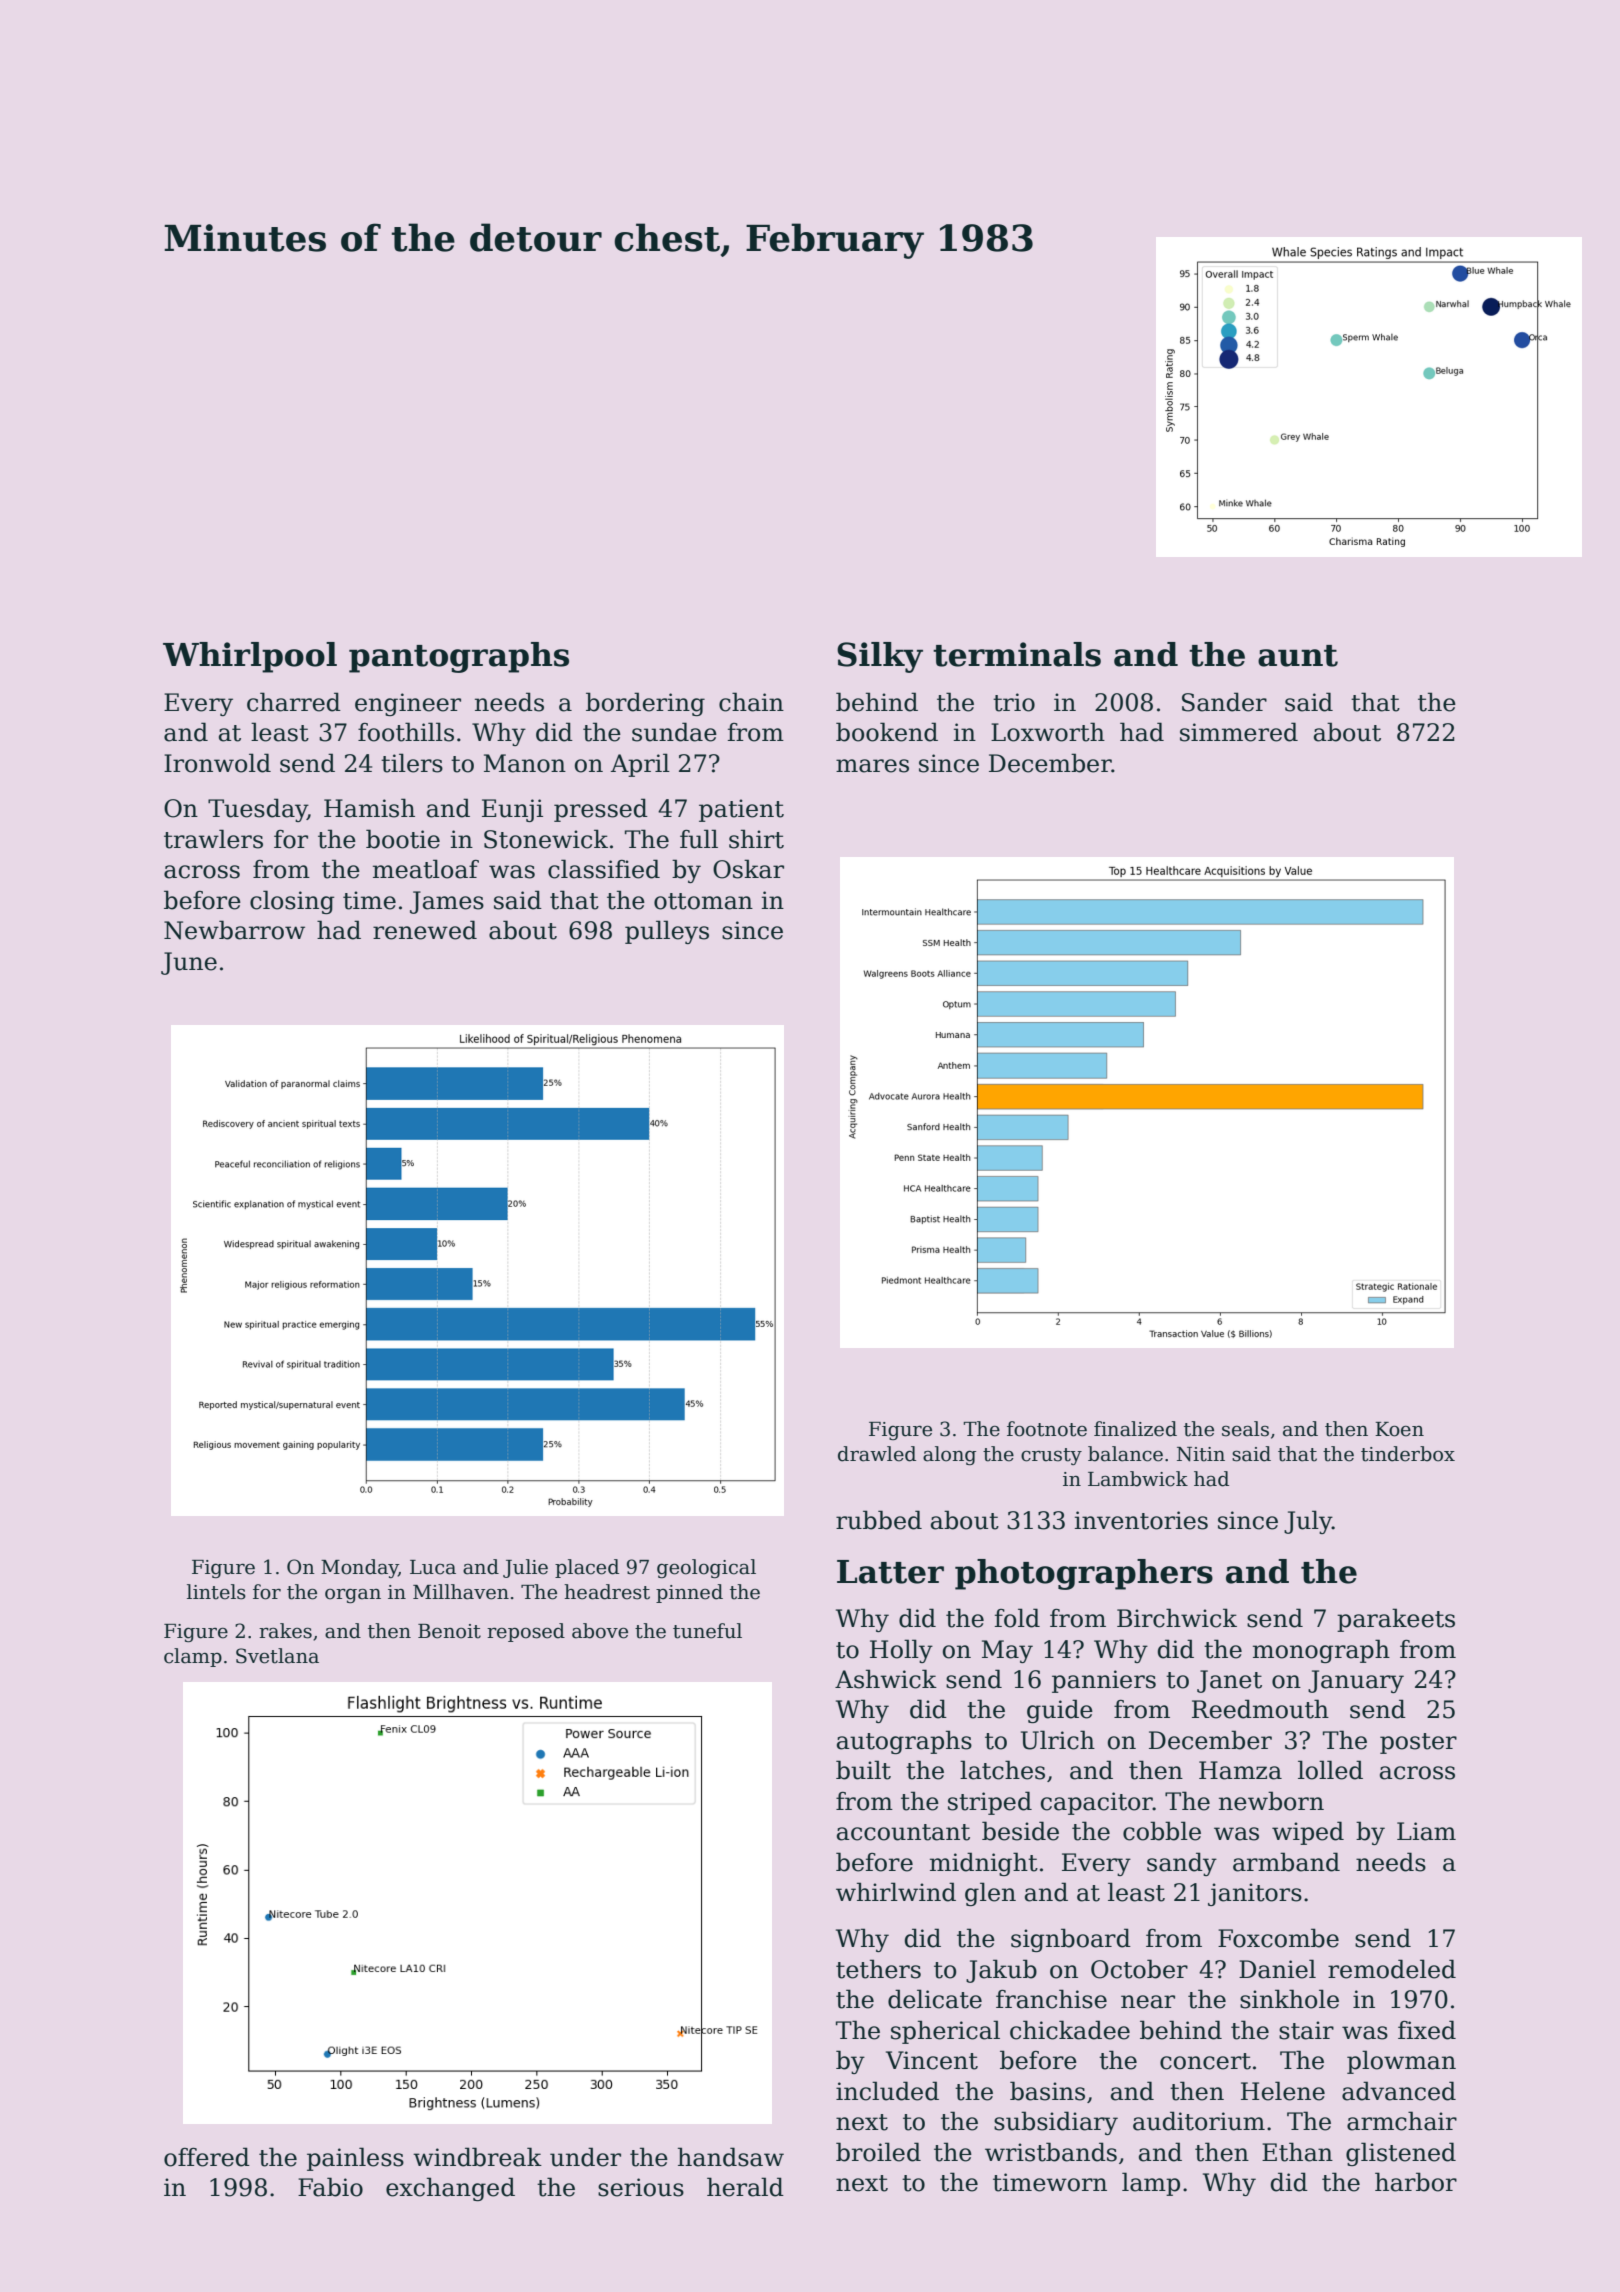 This screenshot has width=1620, height=2292. I want to click on patient, so click(741, 810).
